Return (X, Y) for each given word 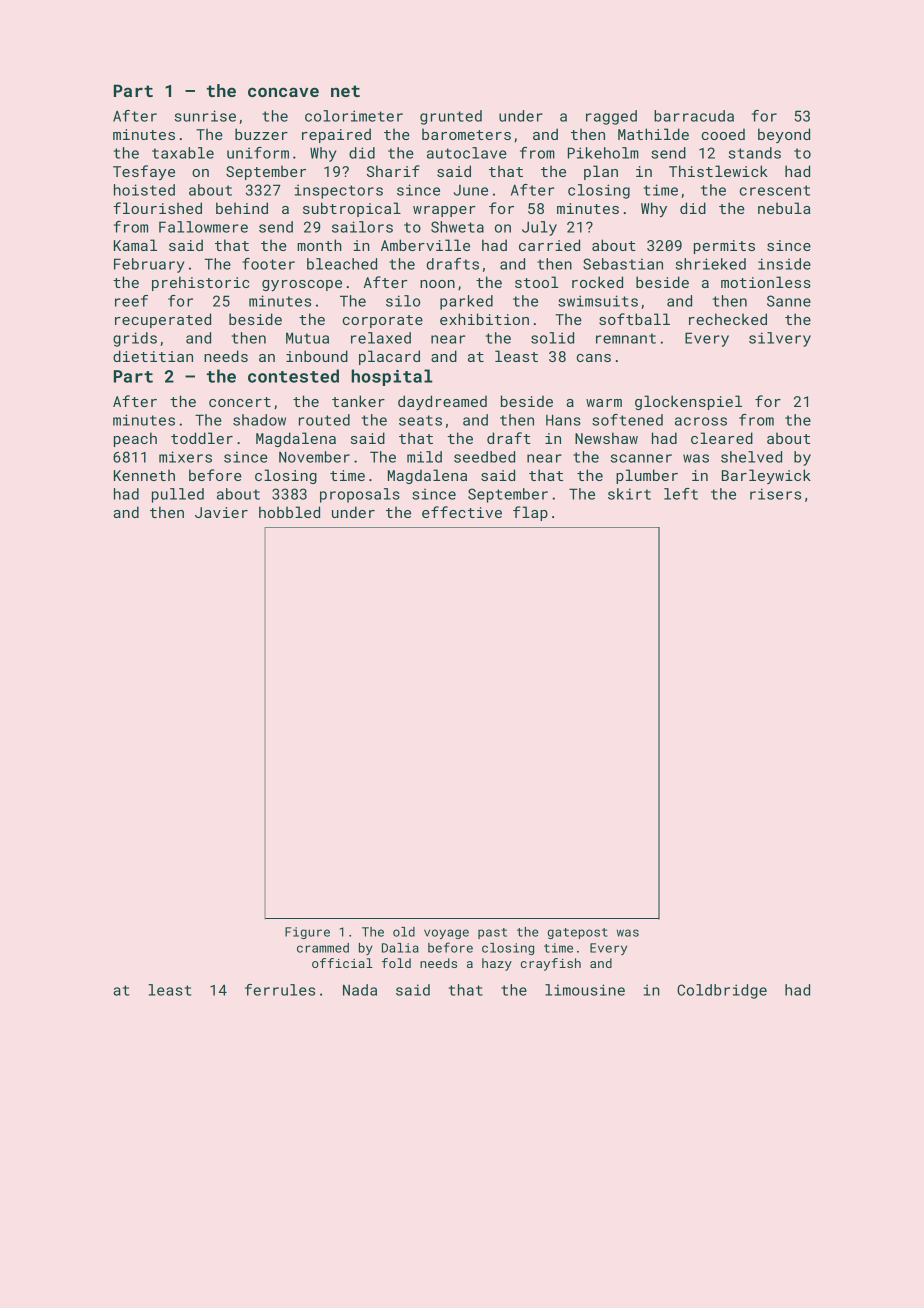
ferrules (280, 990)
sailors (362, 227)
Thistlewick (718, 171)
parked (466, 302)
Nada (360, 990)
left (681, 494)
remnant (626, 338)
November (314, 457)
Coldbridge (722, 991)
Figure (307, 933)
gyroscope (302, 285)
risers (775, 494)
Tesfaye (144, 172)
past (492, 933)
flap (530, 513)
